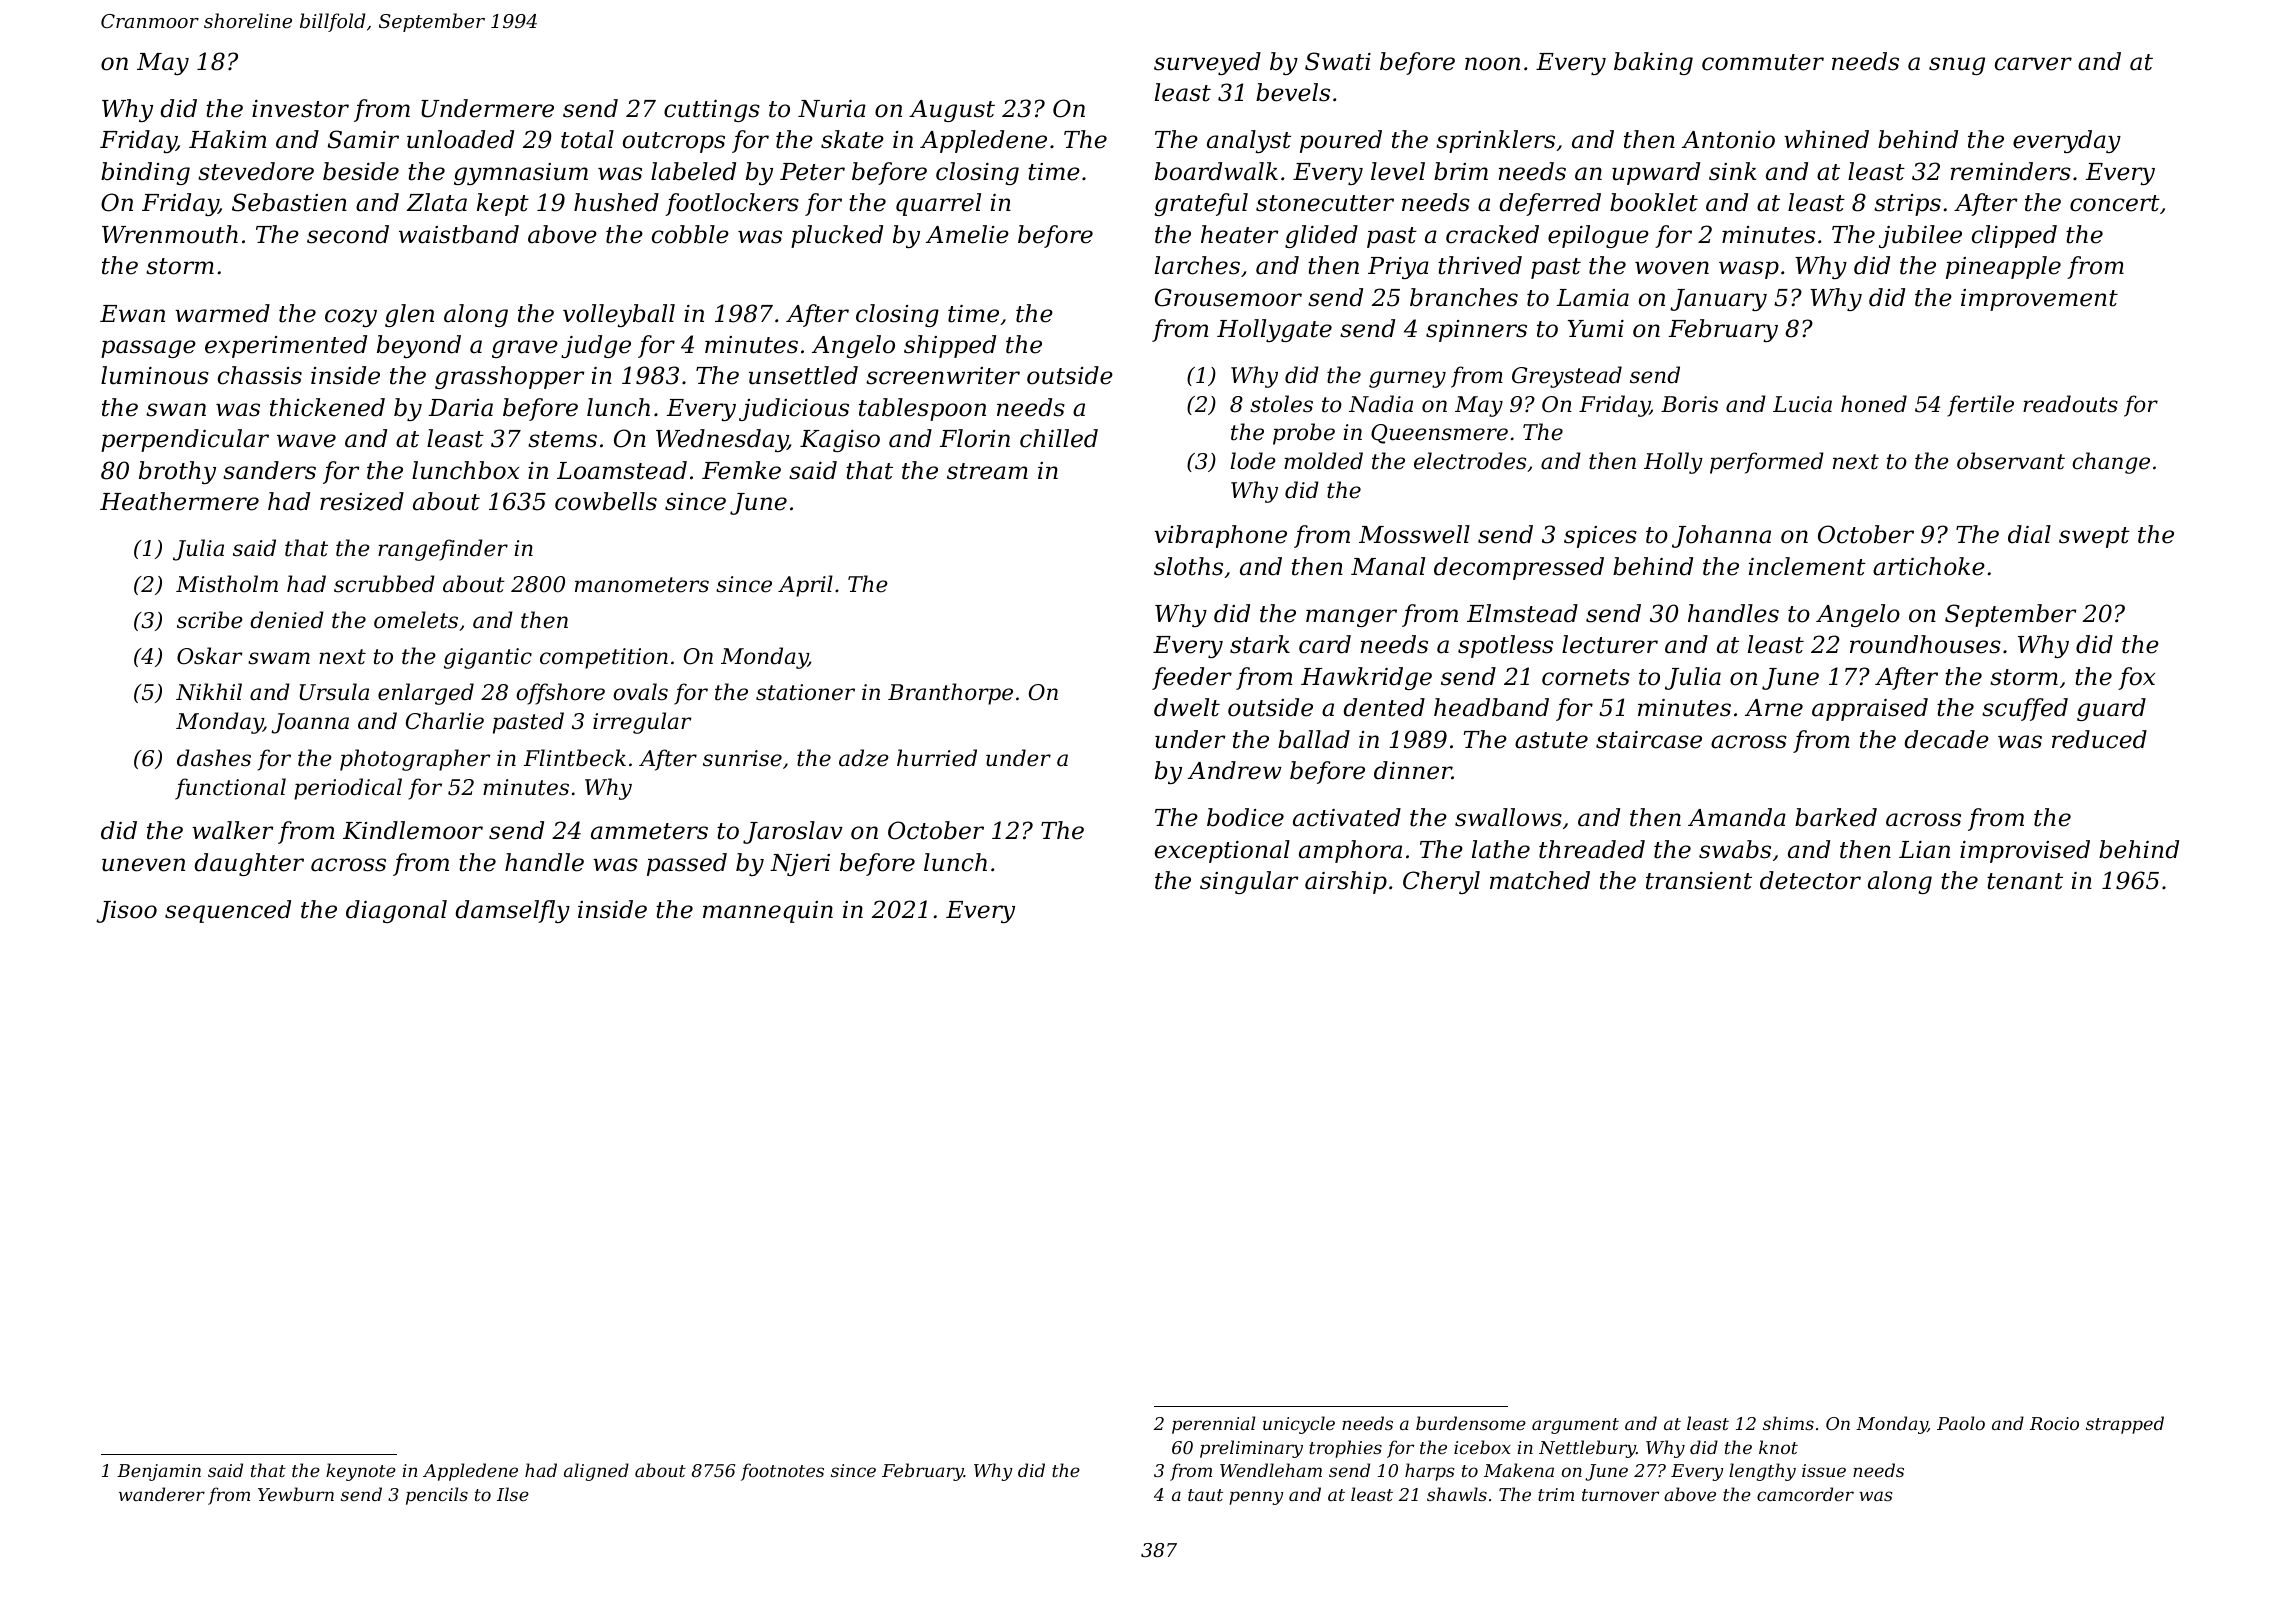 Image resolution: width=2282 pixels, height=1614 pixels. Describe the element at coordinates (1188, 566) in the page. I see `sloths` at that location.
